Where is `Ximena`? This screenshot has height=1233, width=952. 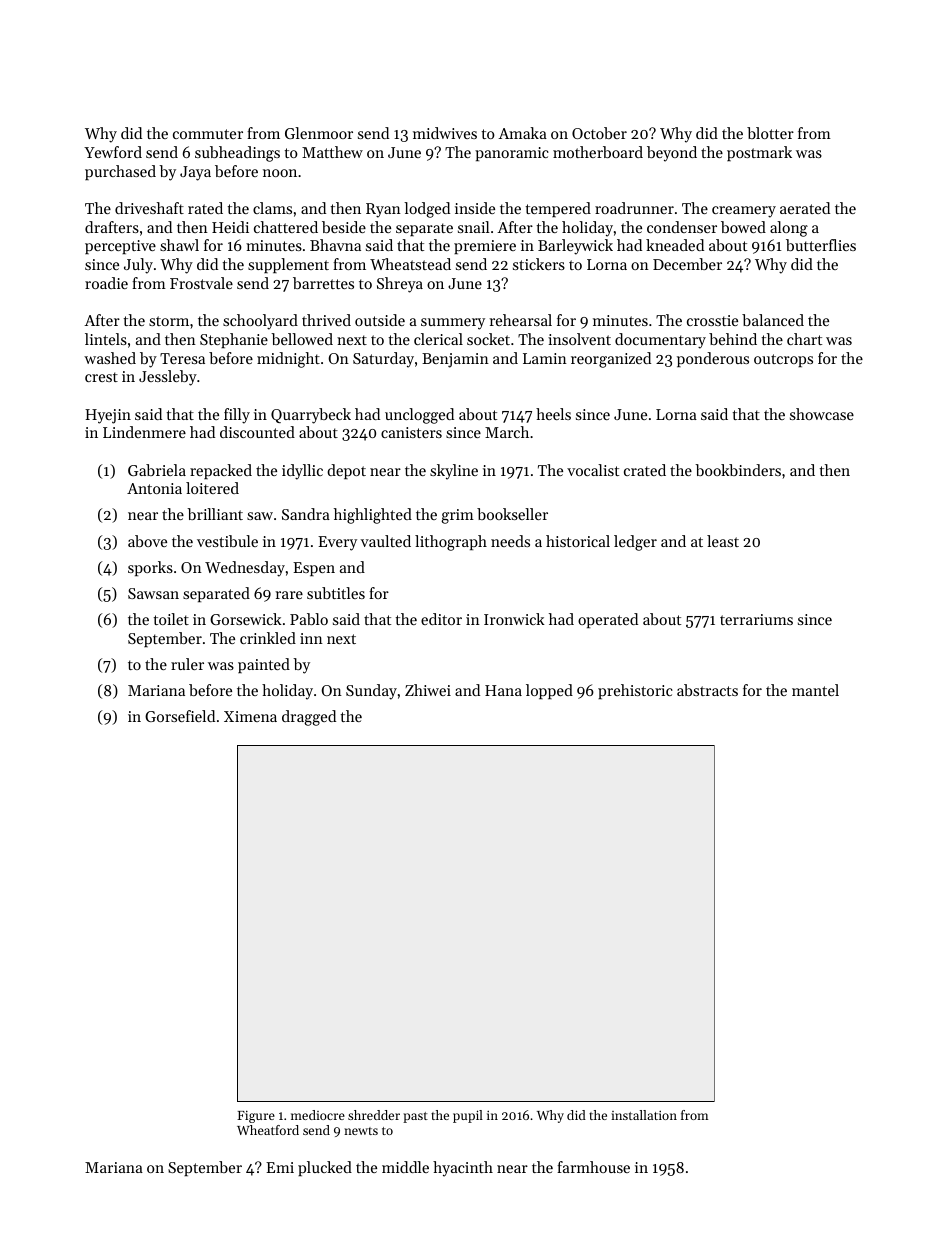 Ximena is located at coordinates (250, 716).
